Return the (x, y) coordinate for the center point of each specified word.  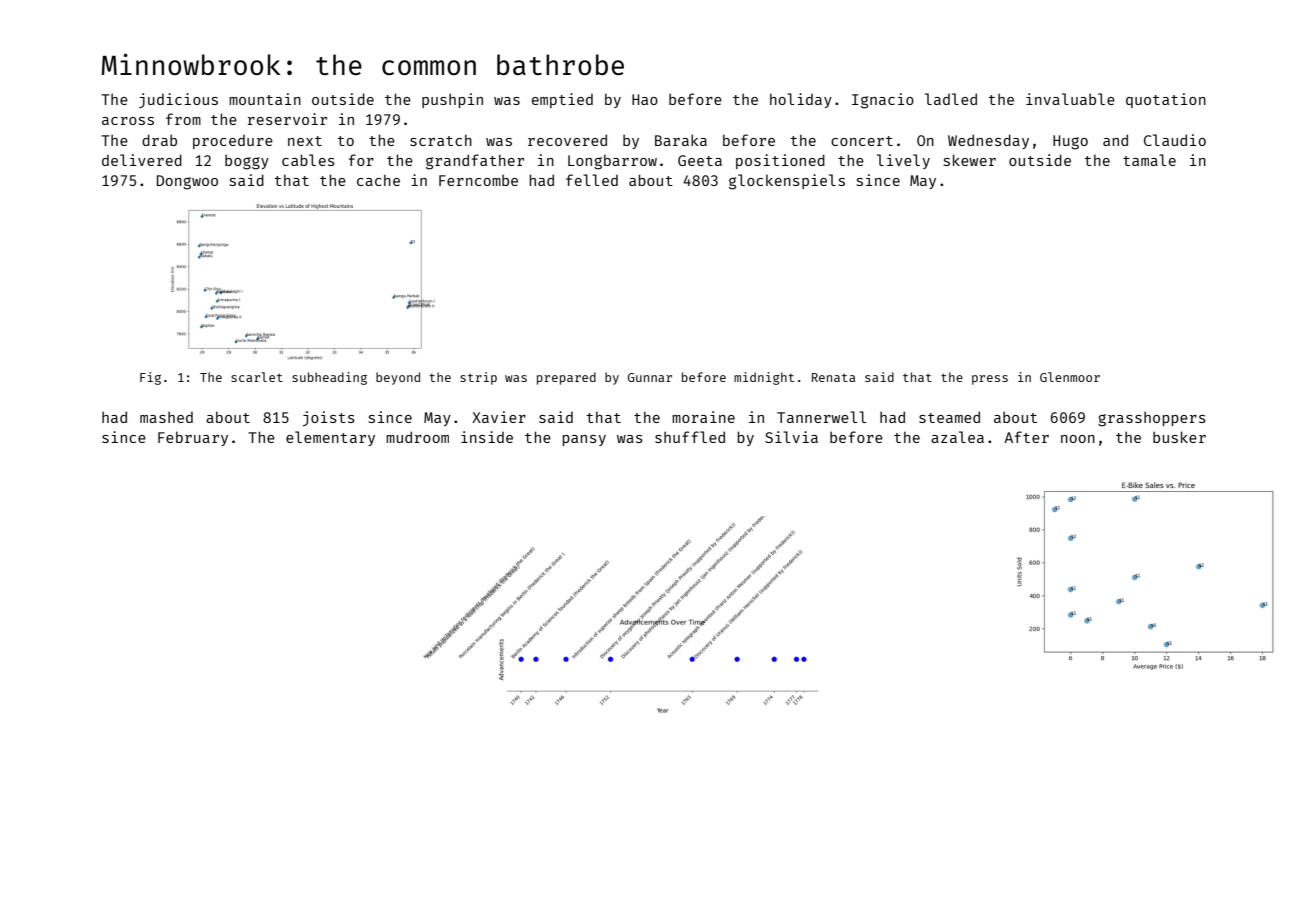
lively (903, 161)
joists (329, 418)
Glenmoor (1070, 377)
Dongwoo (187, 182)
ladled (951, 99)
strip (478, 378)
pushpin (452, 100)
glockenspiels (787, 182)
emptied (562, 100)
